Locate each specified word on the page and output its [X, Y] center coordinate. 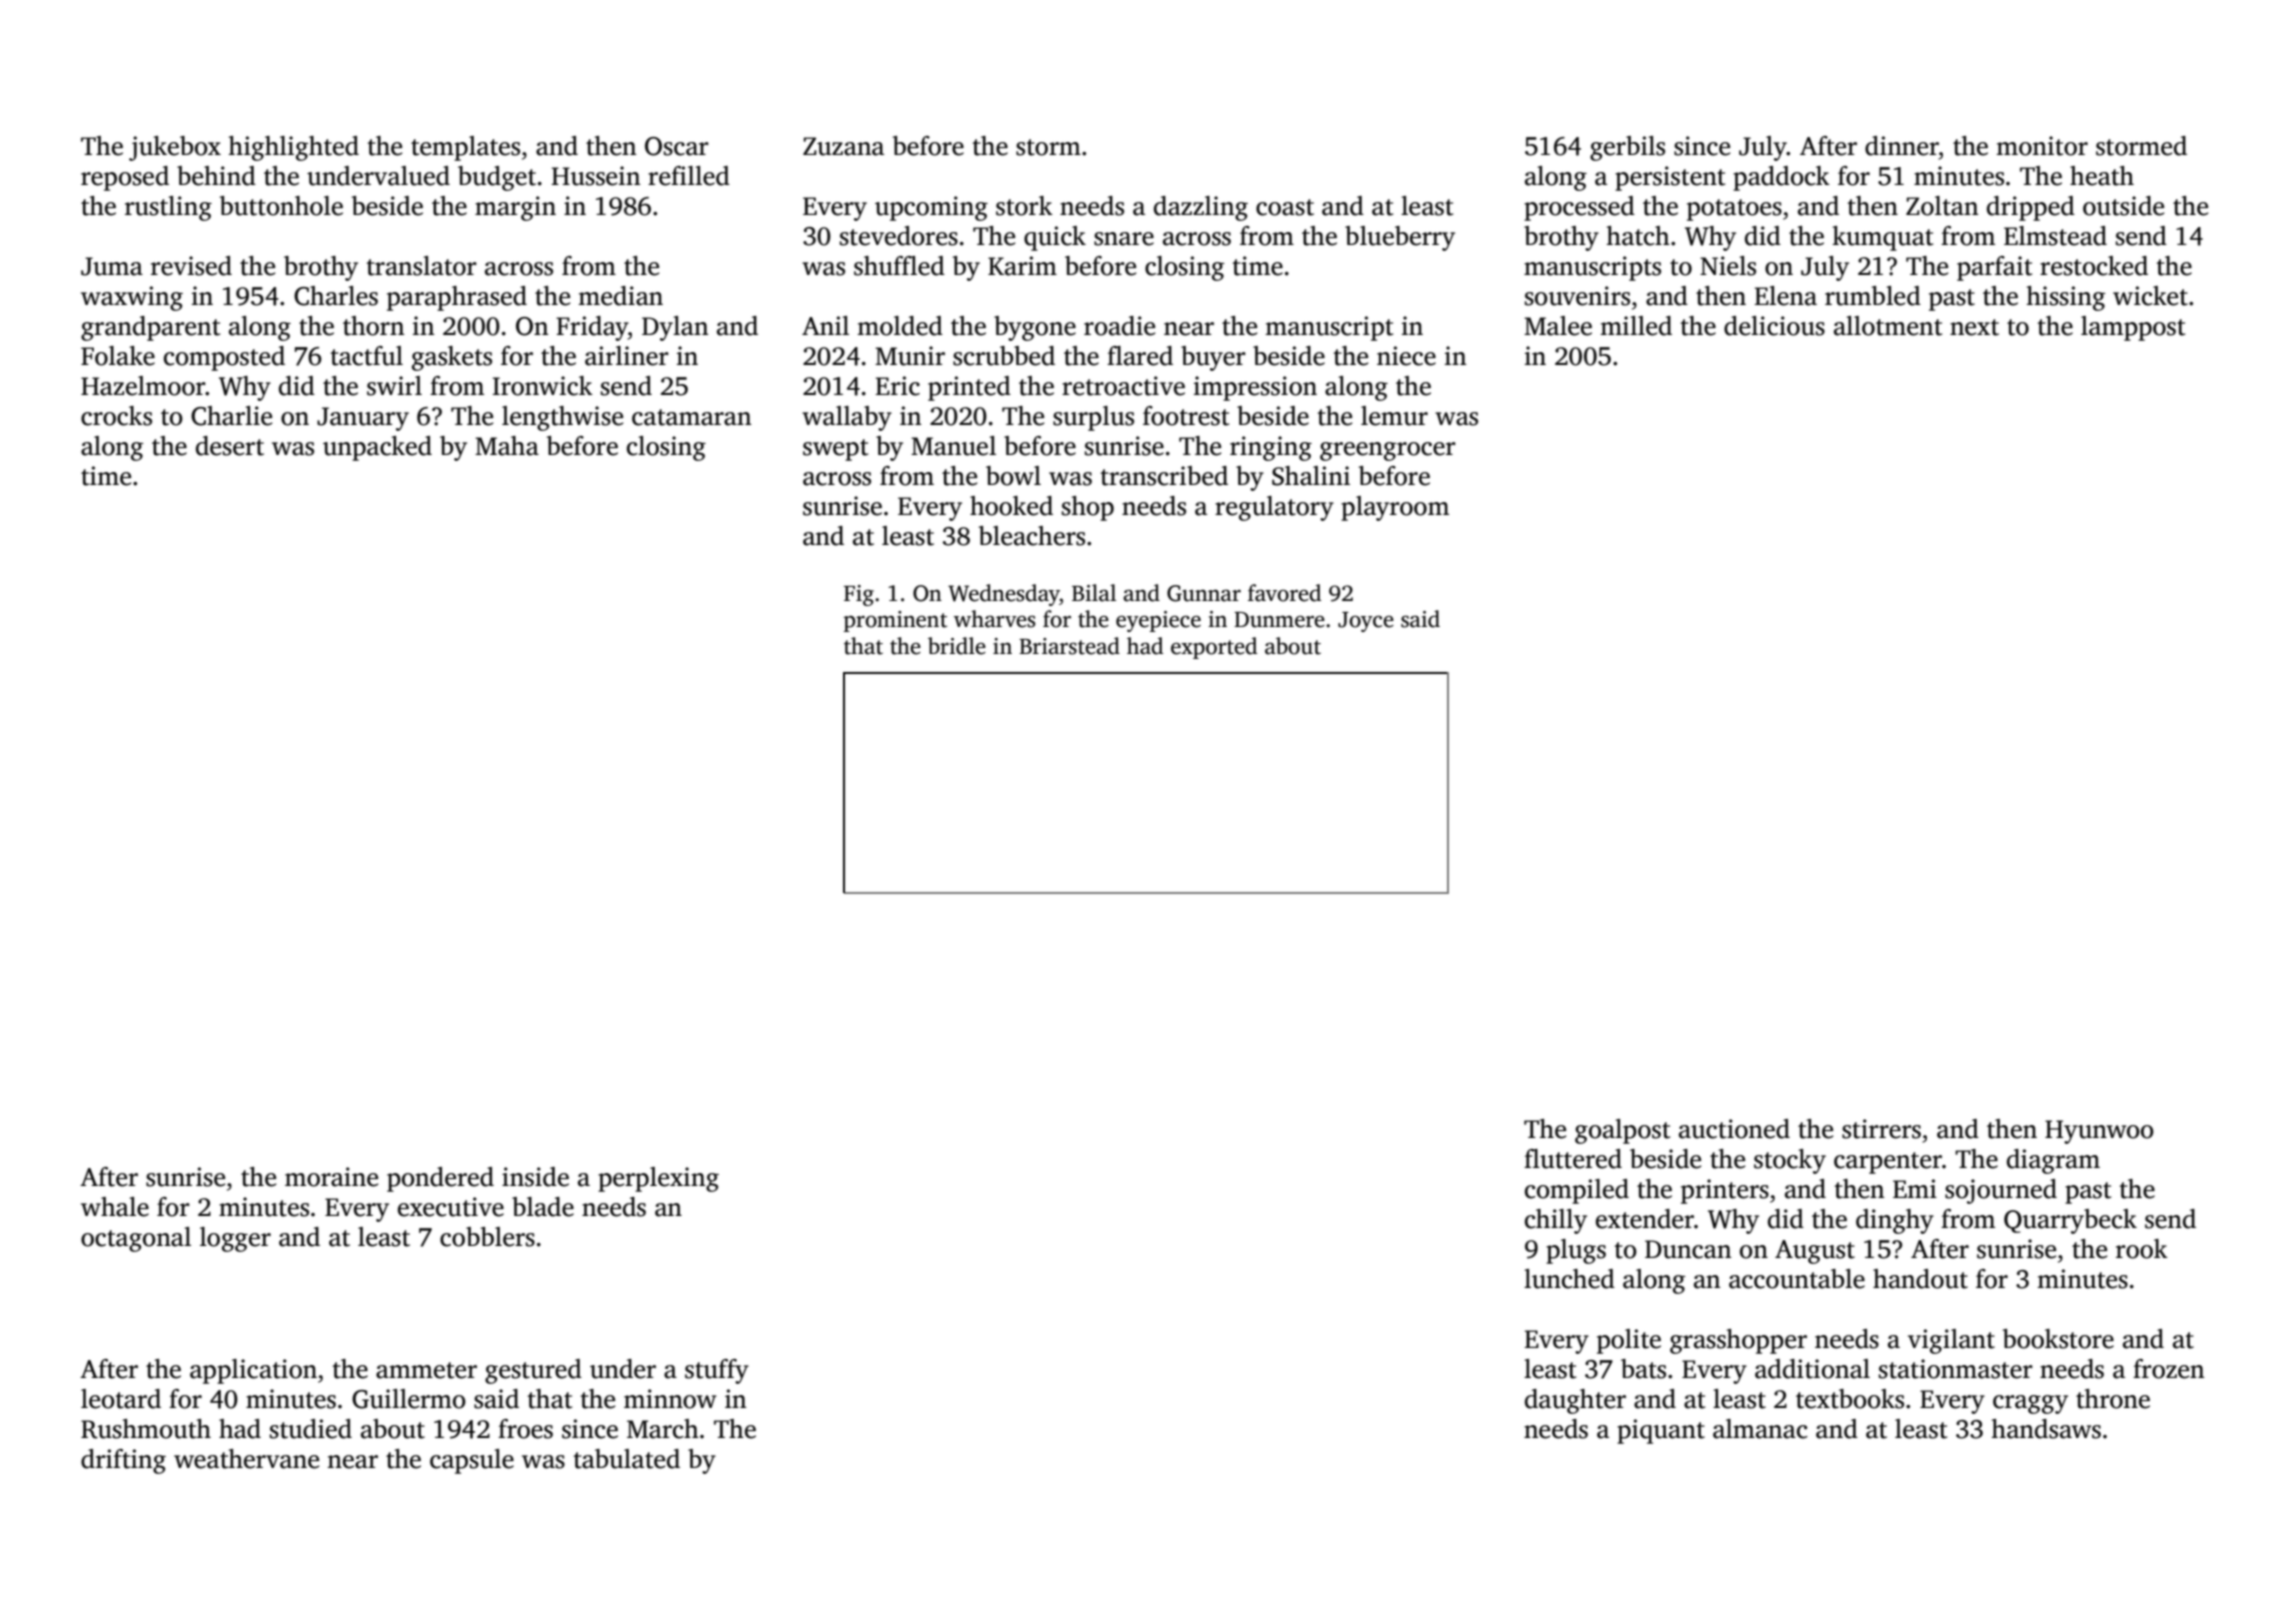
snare [1124, 239]
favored [1284, 593]
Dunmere [1279, 620]
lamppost [2133, 328]
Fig [859, 595]
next [1974, 327]
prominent [895, 621]
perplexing [658, 1179]
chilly [1556, 1221]
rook [2142, 1249]
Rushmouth [146, 1429]
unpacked [377, 448]
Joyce [1366, 622]
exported [1214, 648]
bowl [1013, 476]
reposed [125, 178]
